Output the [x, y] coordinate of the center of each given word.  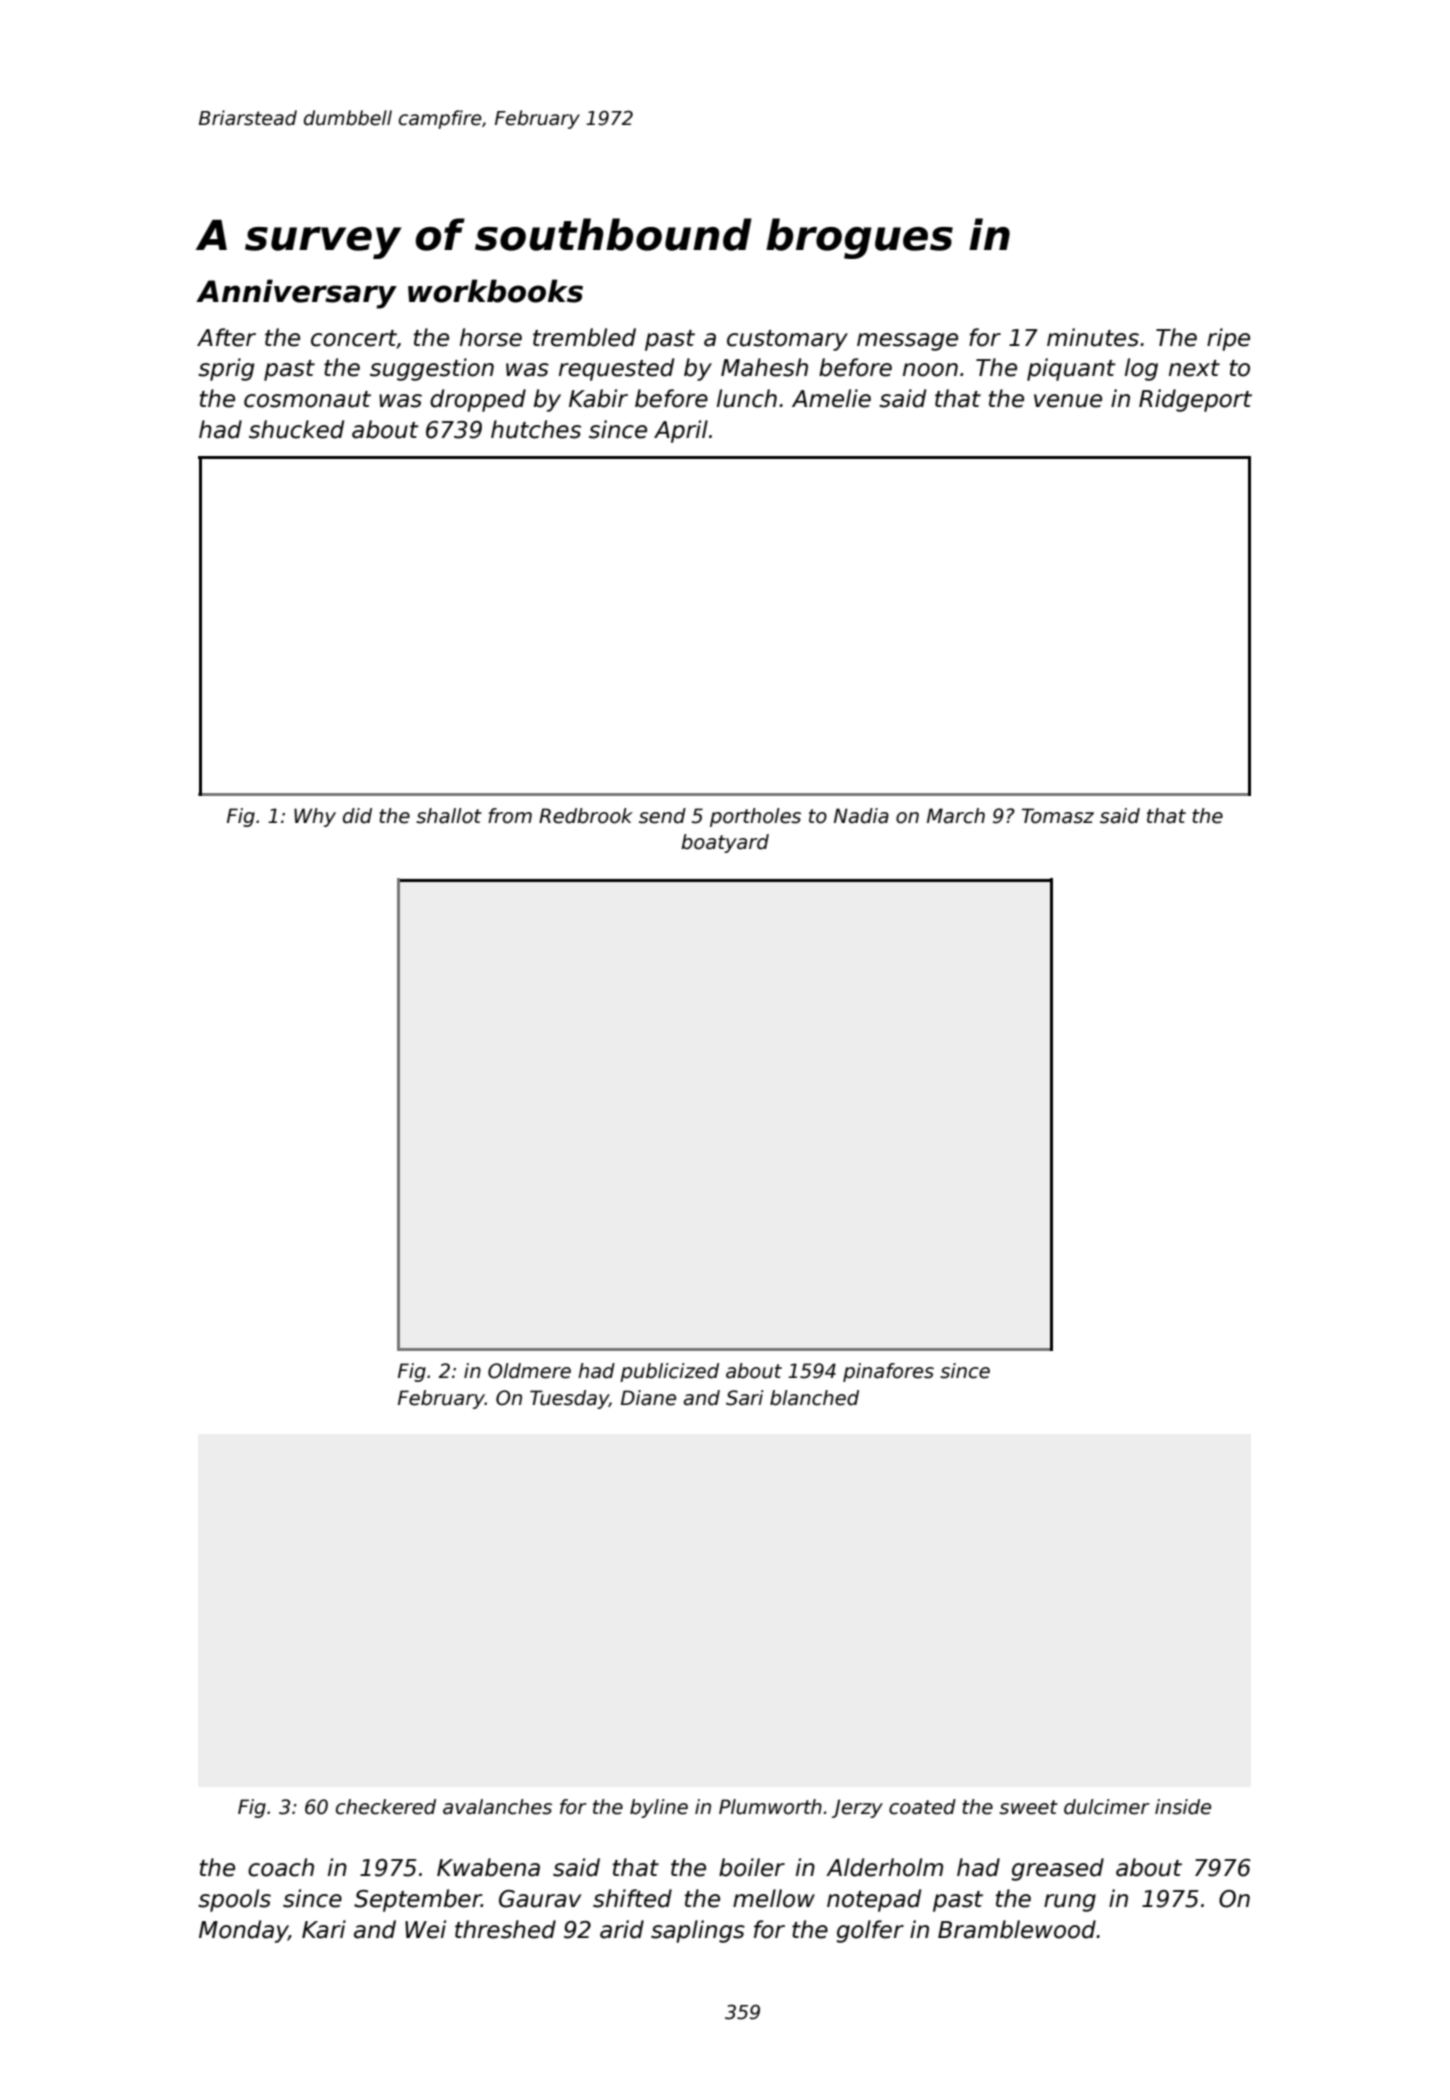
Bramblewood [1017, 1929]
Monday [243, 1931]
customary [787, 340]
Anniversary [296, 294]
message [907, 342]
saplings [698, 1931]
